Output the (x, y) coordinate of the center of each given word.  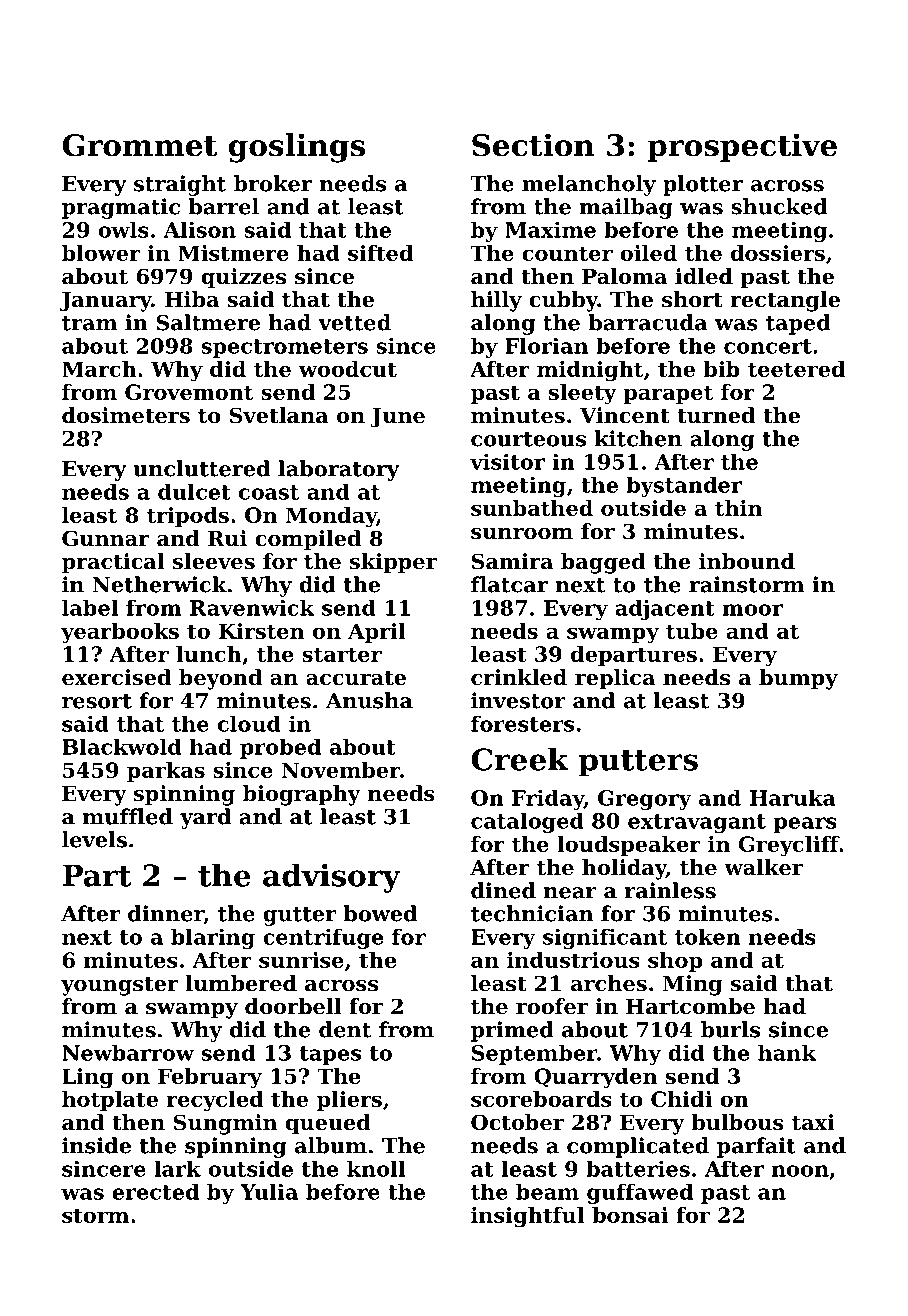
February (210, 1078)
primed (512, 1031)
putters (638, 763)
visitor (507, 461)
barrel (223, 206)
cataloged (527, 823)
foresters (522, 723)
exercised (116, 677)
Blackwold (122, 747)
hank (787, 1052)
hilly (496, 301)
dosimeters (126, 415)
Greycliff (789, 846)
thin (738, 508)
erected (155, 1192)
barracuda (648, 322)
